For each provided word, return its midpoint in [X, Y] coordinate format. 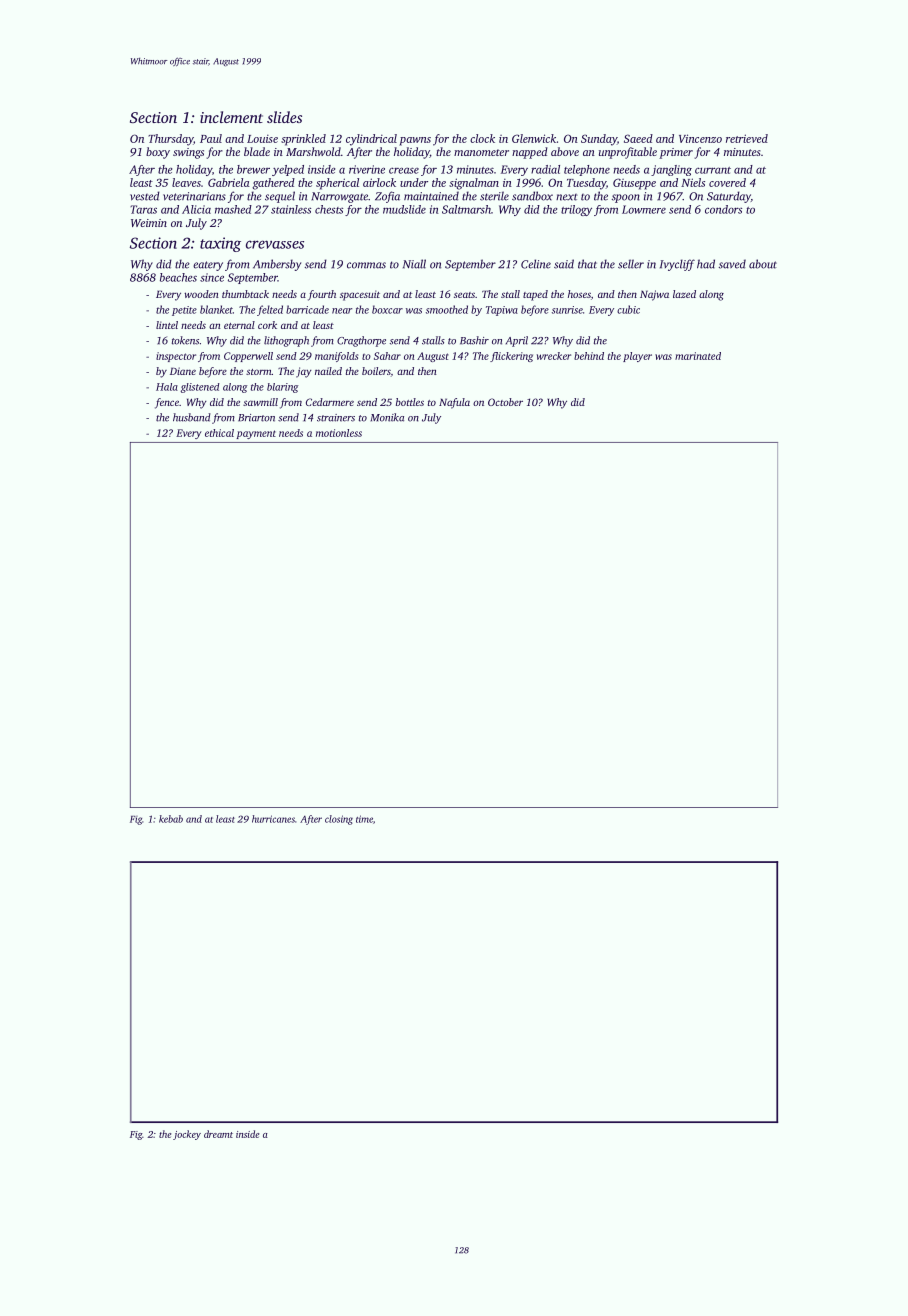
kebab [171, 819]
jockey [187, 1135]
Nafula [454, 403]
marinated [698, 356]
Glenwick [534, 138]
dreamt [218, 1134]
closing [339, 820]
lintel [167, 325]
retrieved [747, 138]
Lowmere [644, 209]
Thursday [170, 140]
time [364, 819]
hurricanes [273, 819]
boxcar [387, 309]
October [505, 402]
